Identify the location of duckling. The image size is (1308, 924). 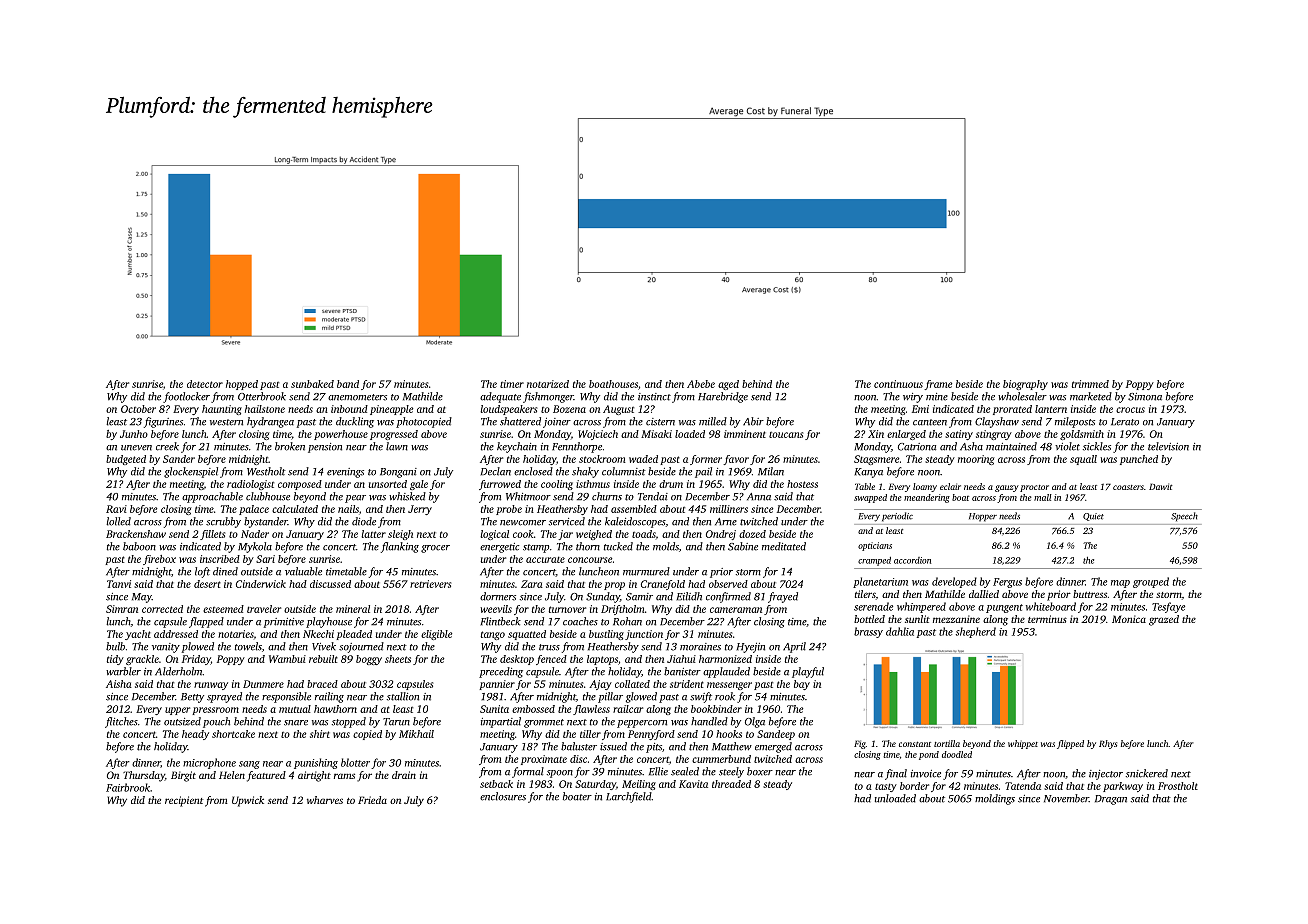
(355, 422).
